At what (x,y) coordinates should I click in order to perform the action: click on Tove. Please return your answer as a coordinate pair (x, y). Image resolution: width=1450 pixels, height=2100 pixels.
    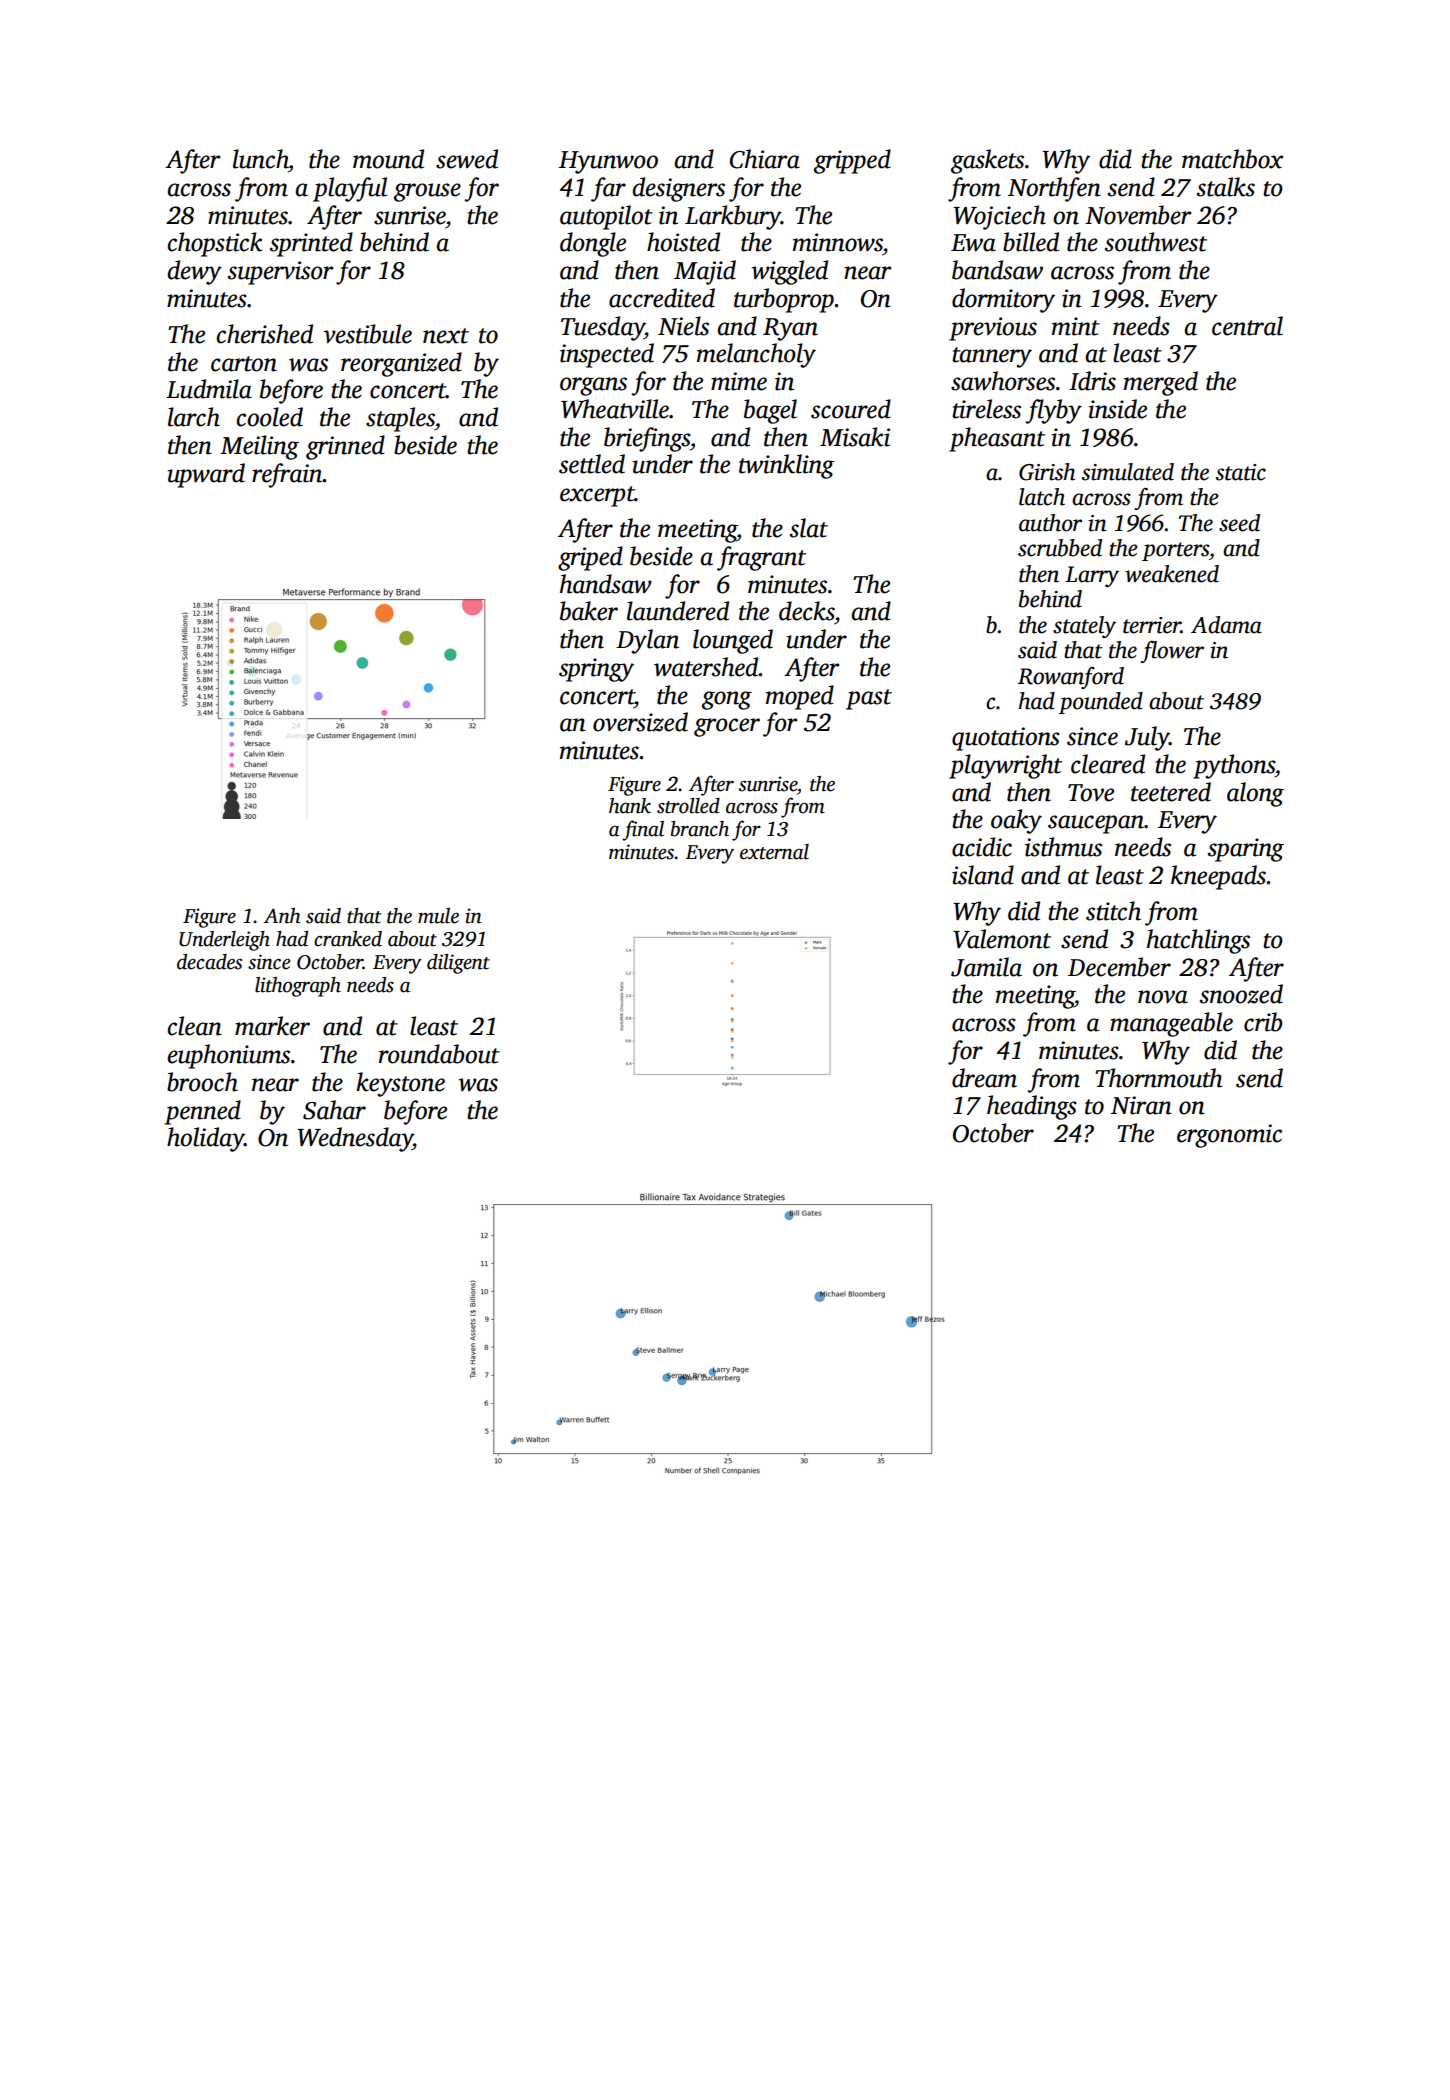
    Looking at the image, I should click on (1091, 793).
